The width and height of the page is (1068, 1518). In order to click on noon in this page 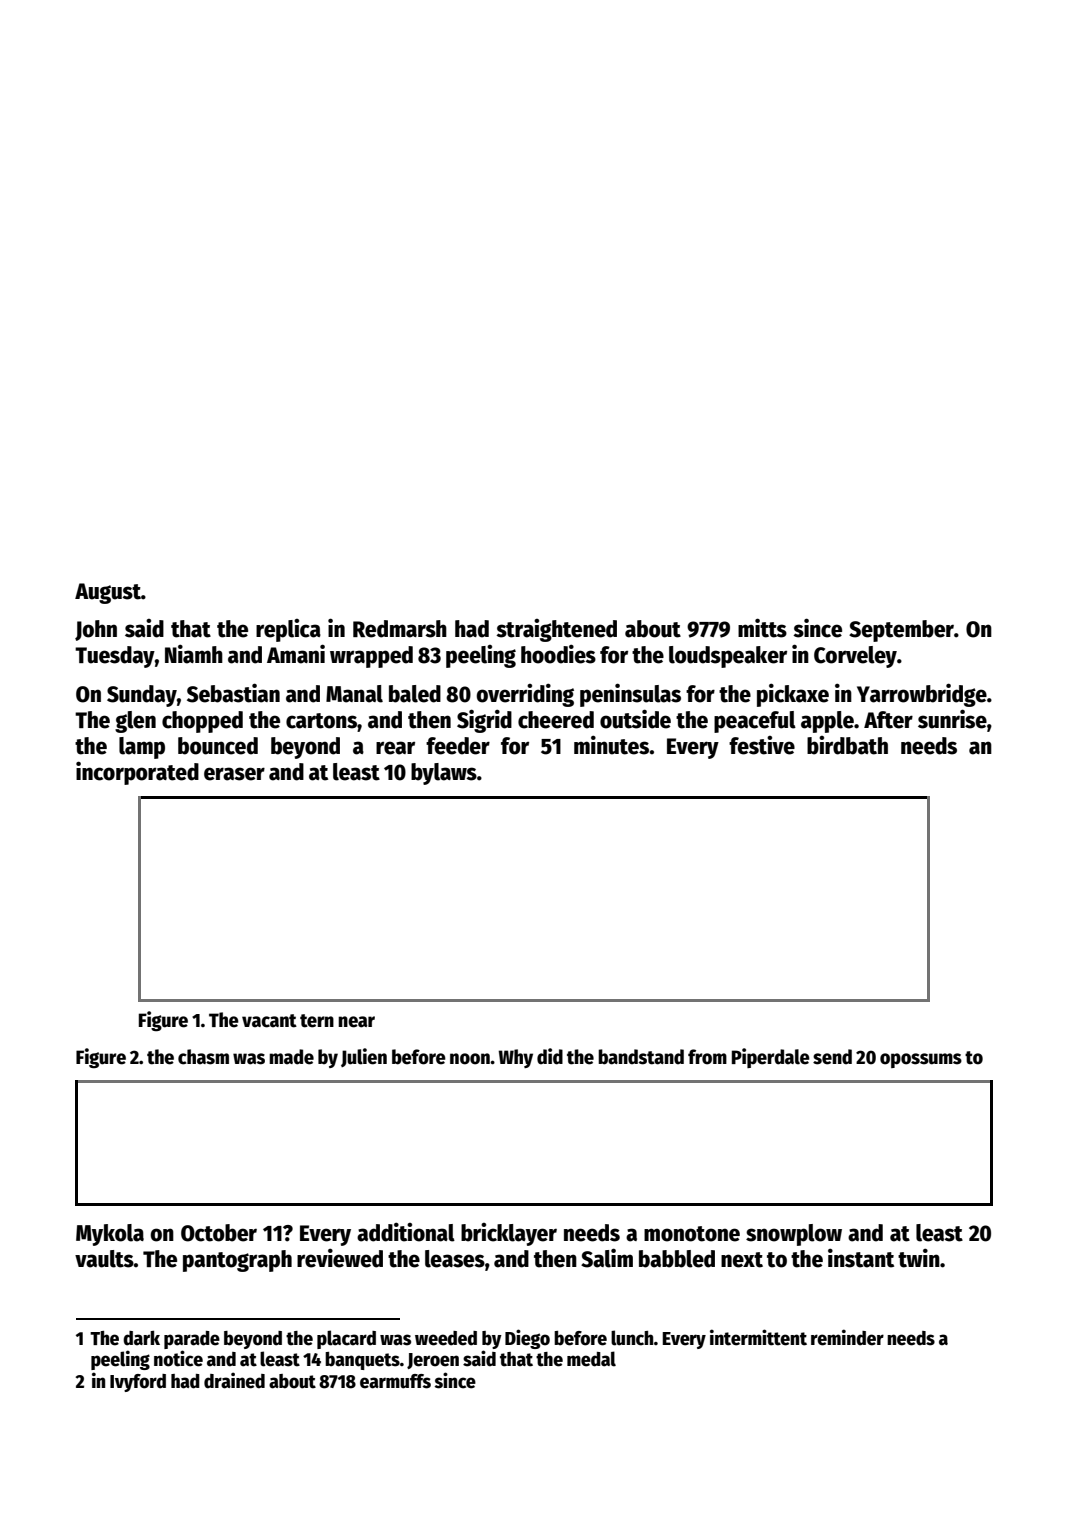, I will do `click(470, 1059)`.
